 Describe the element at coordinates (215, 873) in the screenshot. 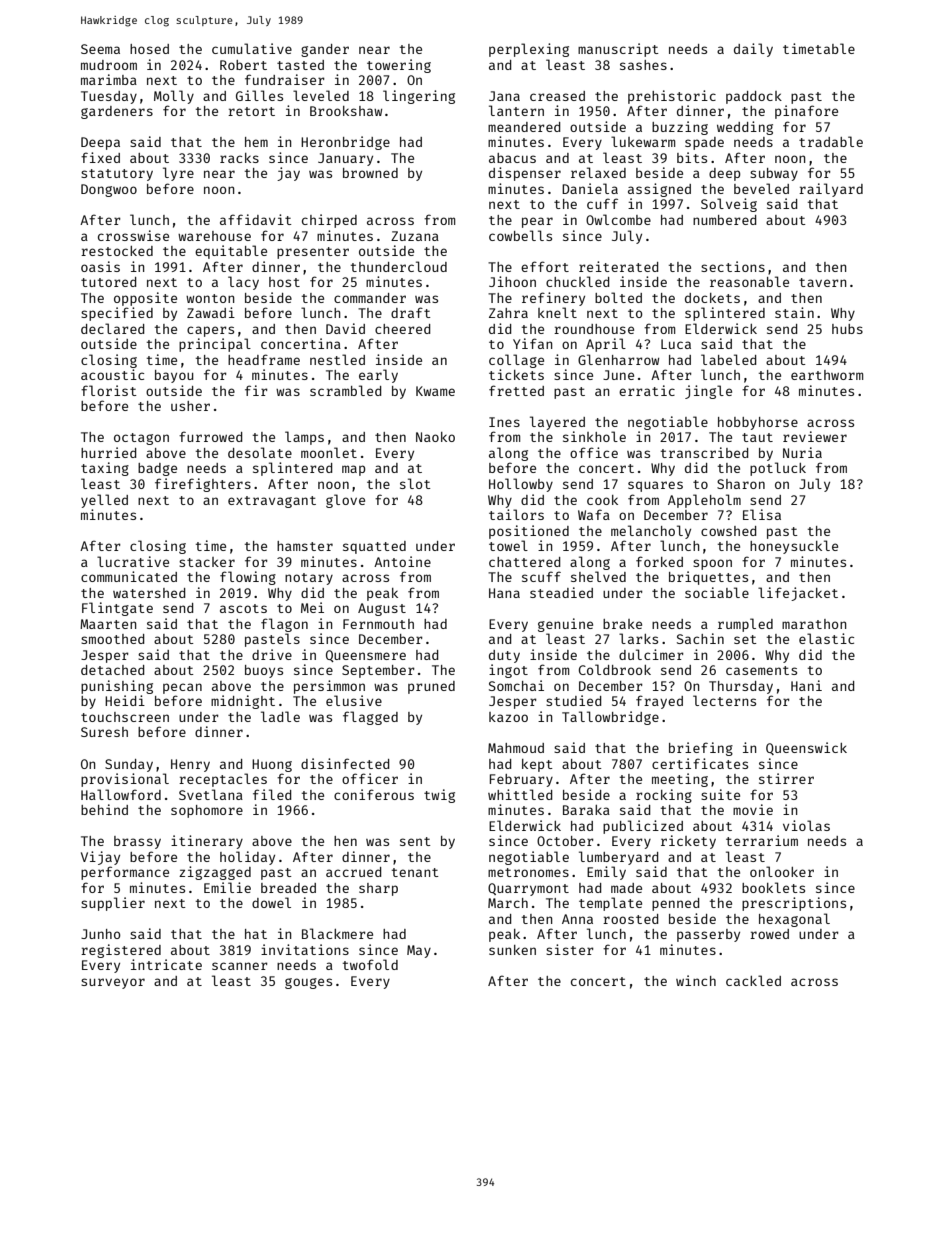

I see `zigzagged` at that location.
